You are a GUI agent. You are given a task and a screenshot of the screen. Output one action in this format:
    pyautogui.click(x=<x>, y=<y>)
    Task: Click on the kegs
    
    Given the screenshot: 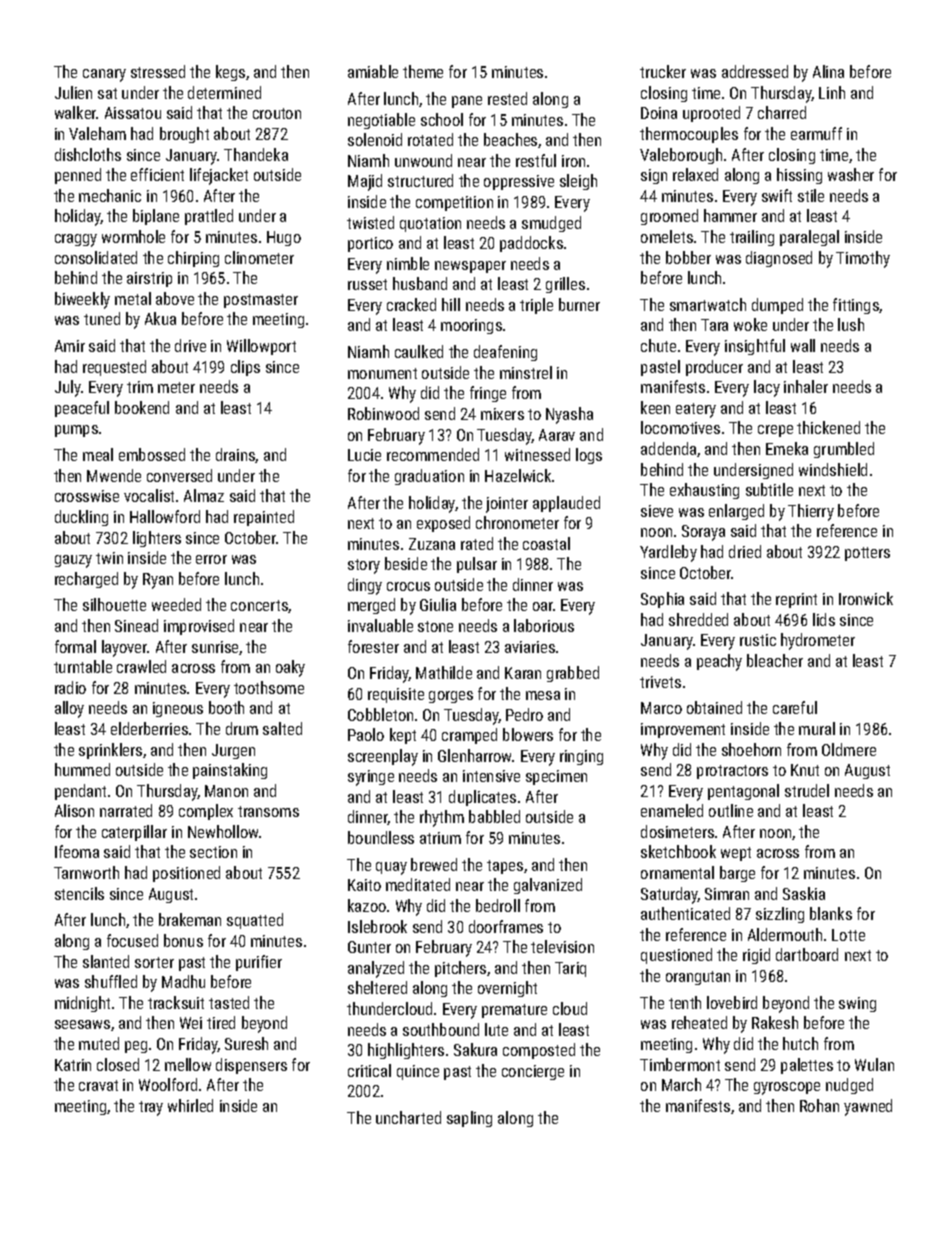 What is the action you would take?
    pyautogui.click(x=230, y=73)
